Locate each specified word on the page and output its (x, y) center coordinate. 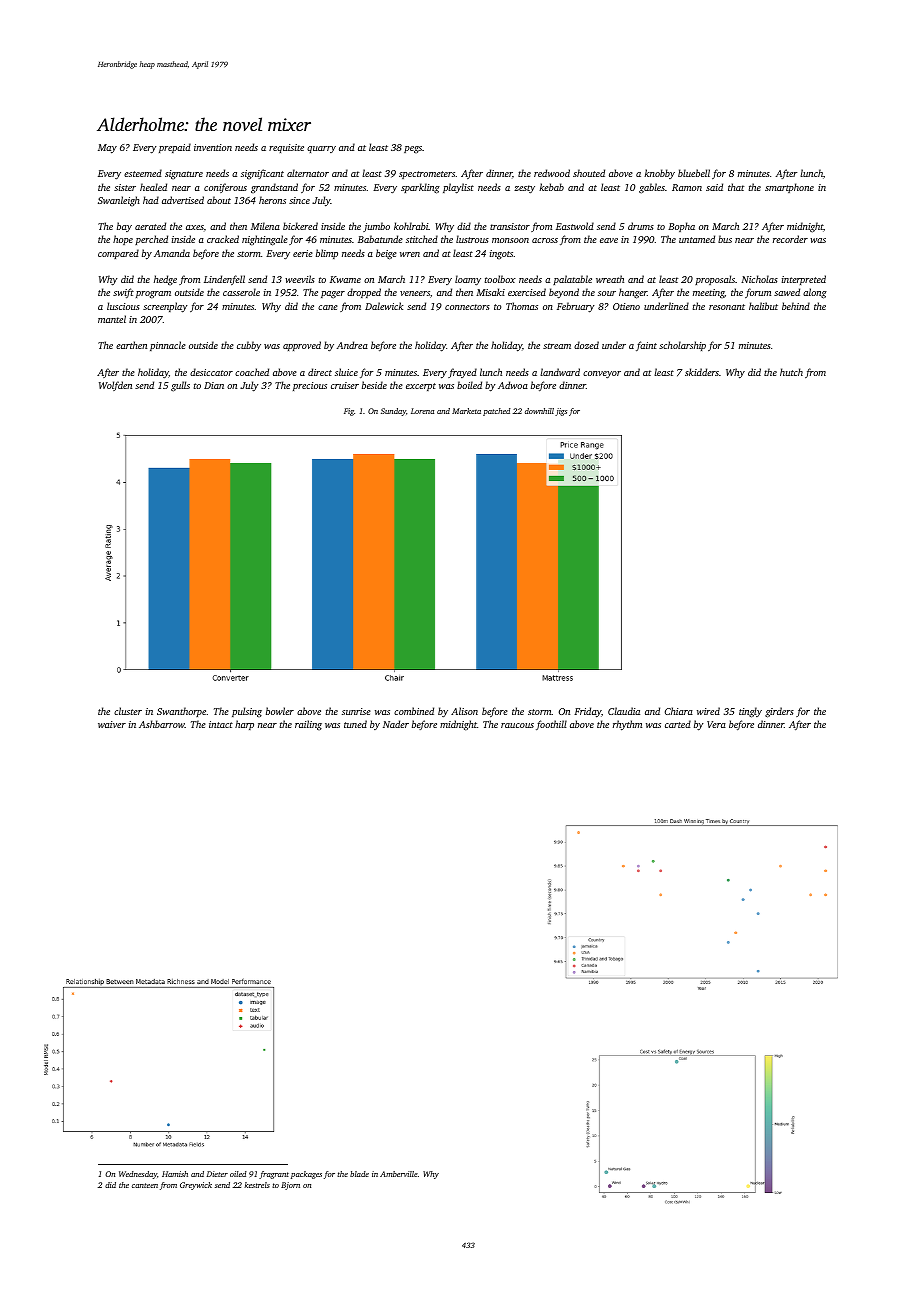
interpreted (804, 280)
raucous (517, 725)
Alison (464, 711)
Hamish (175, 1174)
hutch (791, 372)
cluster (128, 711)
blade (359, 1174)
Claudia (624, 711)
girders (779, 712)
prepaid (175, 148)
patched (497, 412)
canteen (145, 1185)
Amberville (399, 1174)
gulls (180, 386)
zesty (524, 189)
